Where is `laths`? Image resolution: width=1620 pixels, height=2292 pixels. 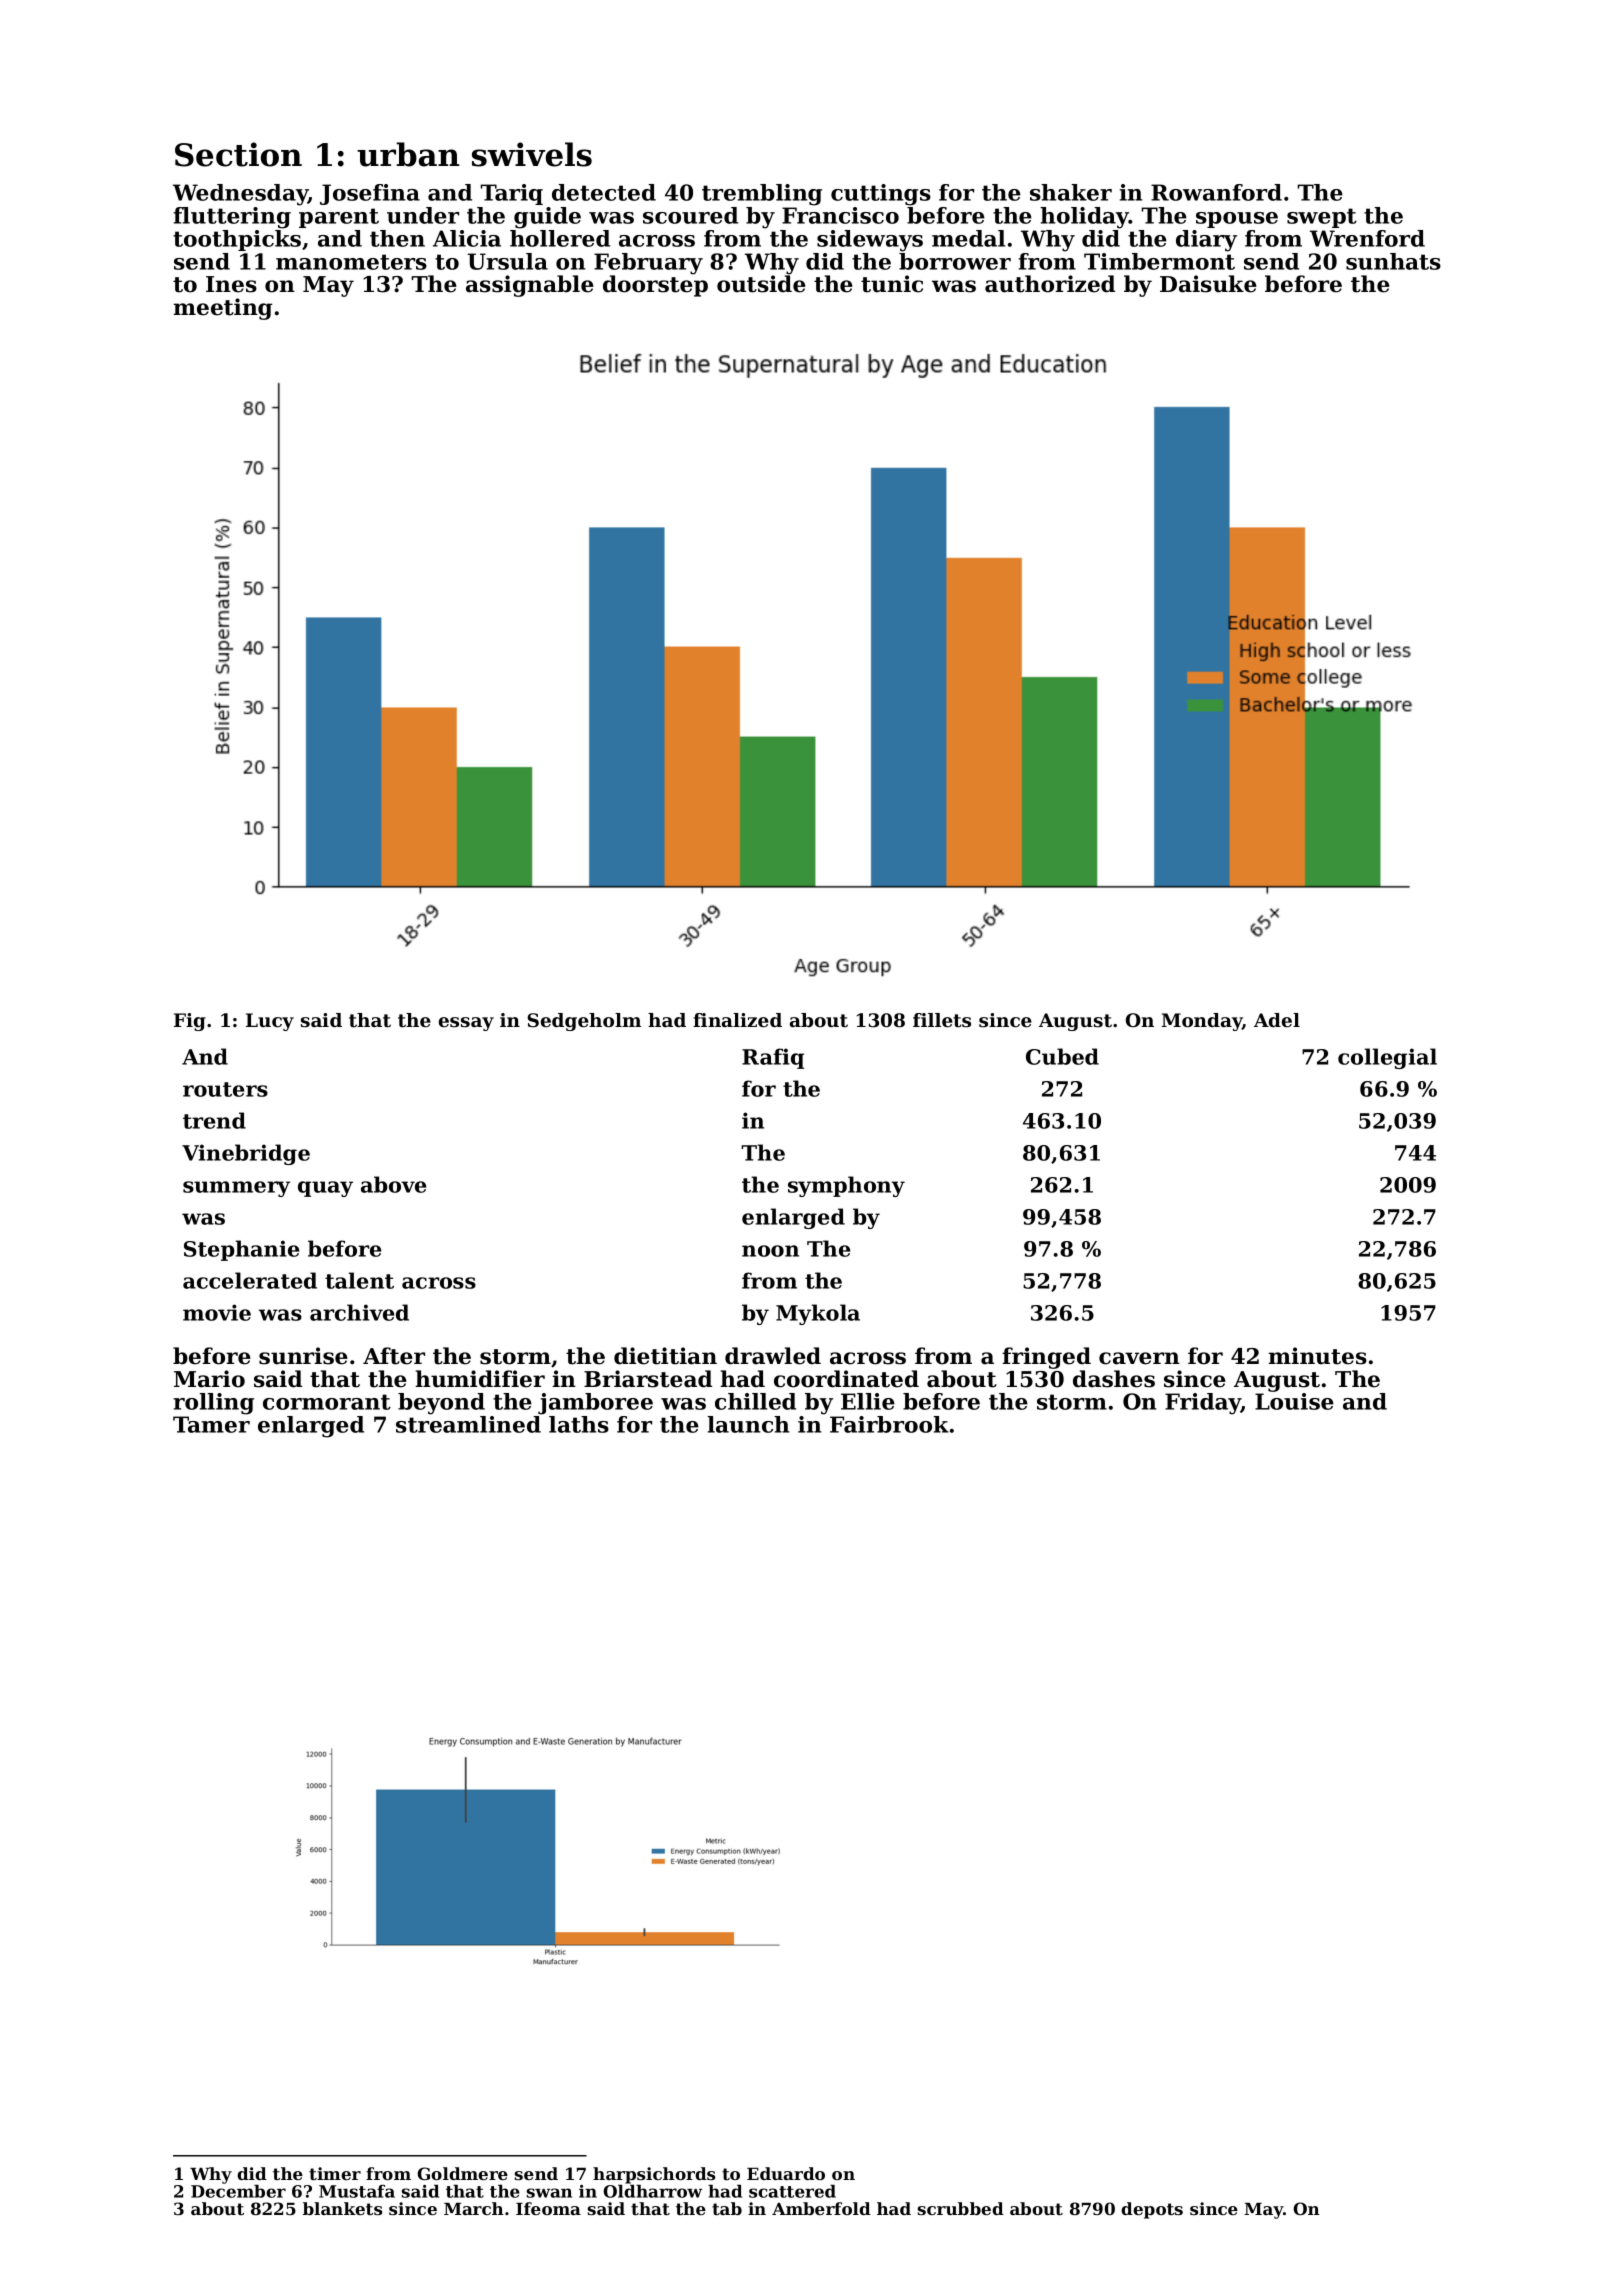 laths is located at coordinates (579, 1424).
